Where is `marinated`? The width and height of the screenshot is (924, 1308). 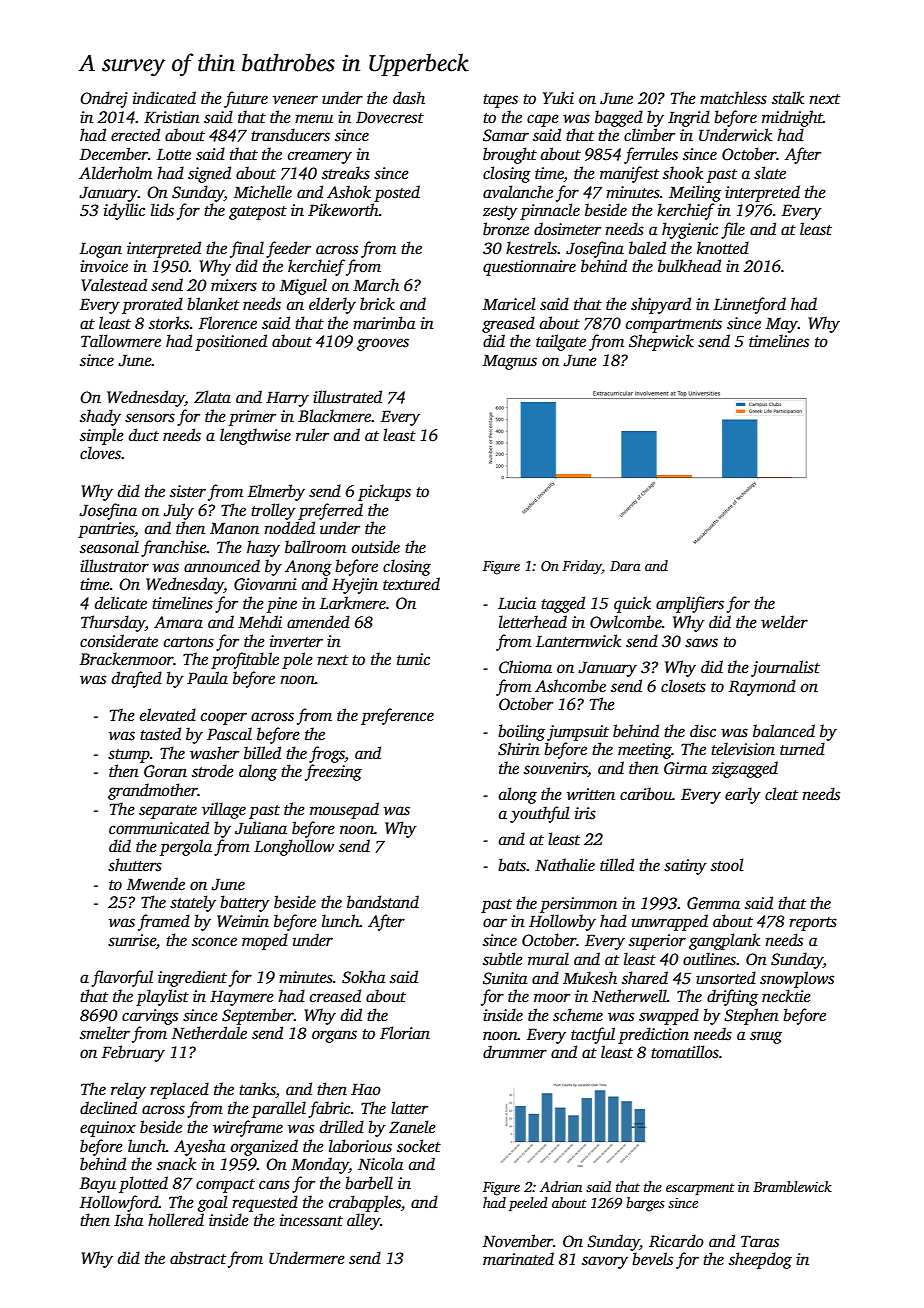
marinated is located at coordinates (518, 1258).
